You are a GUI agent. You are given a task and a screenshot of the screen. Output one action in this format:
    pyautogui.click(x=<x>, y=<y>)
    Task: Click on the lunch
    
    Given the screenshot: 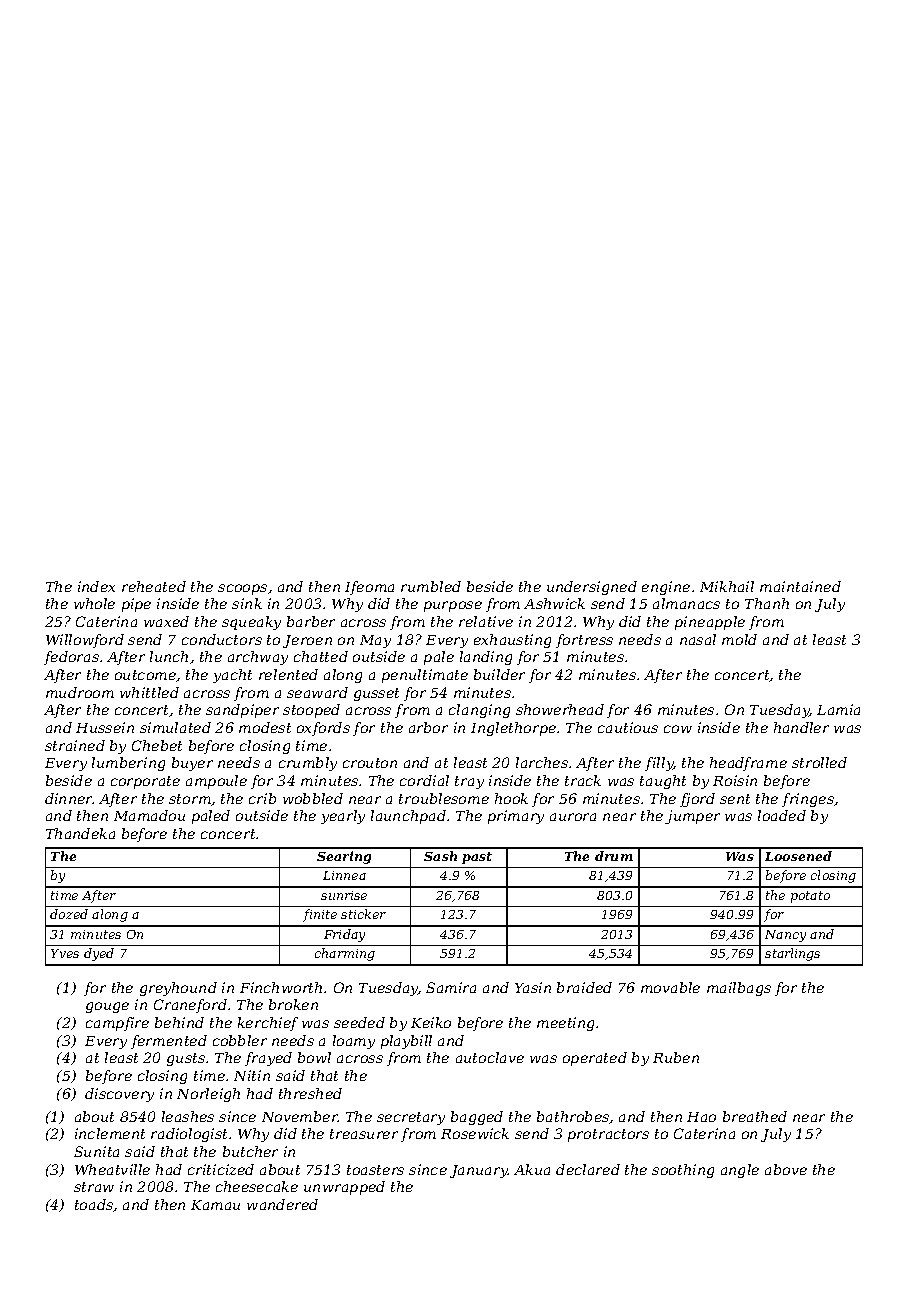 What is the action you would take?
    pyautogui.click(x=169, y=656)
